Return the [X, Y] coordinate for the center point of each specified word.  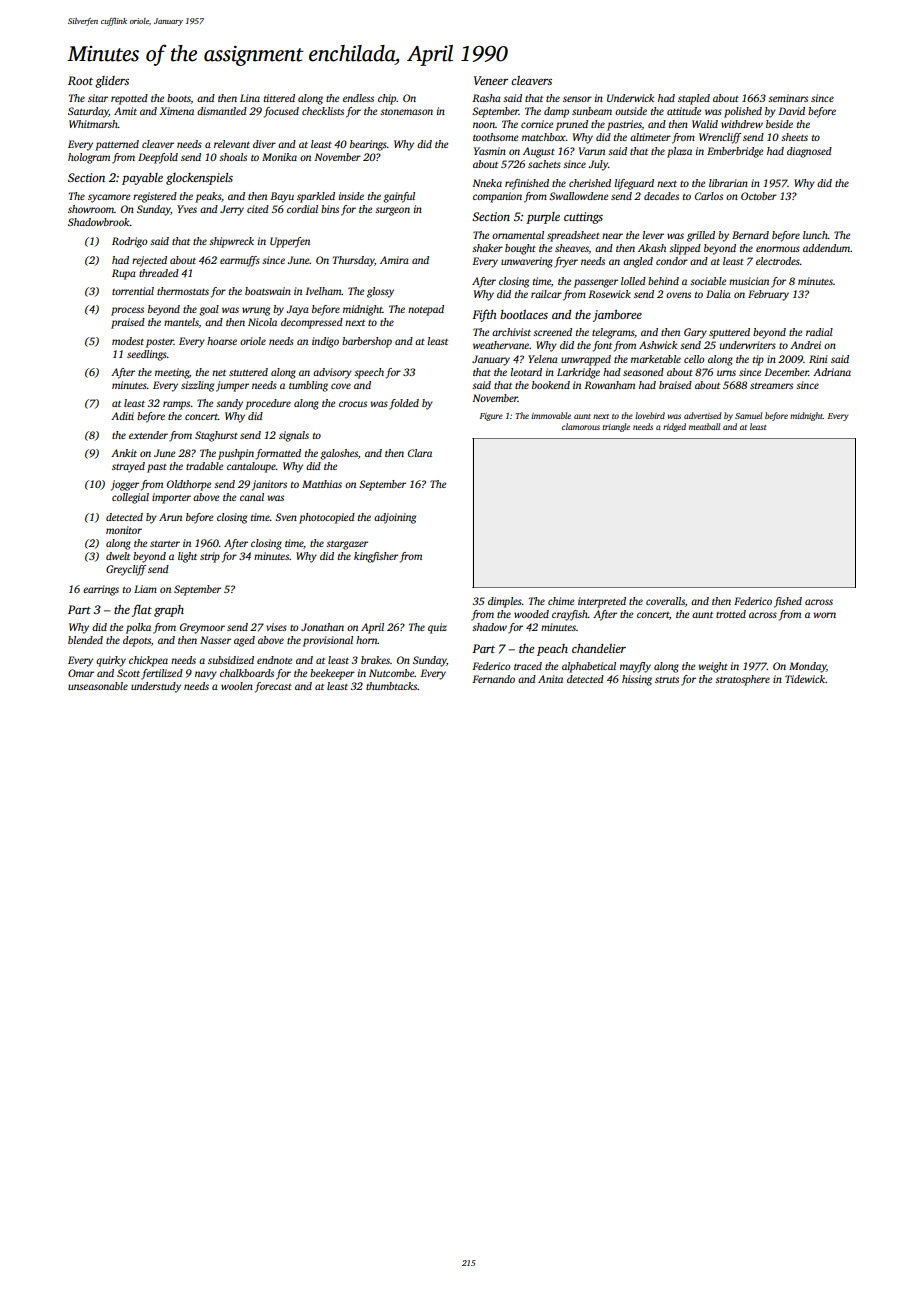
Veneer [491, 80]
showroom [91, 209]
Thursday [353, 261]
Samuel [748, 415]
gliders [112, 82]
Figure [491, 417]
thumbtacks [392, 686]
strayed [128, 467]
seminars [788, 98]
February [768, 295]
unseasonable [98, 686]
